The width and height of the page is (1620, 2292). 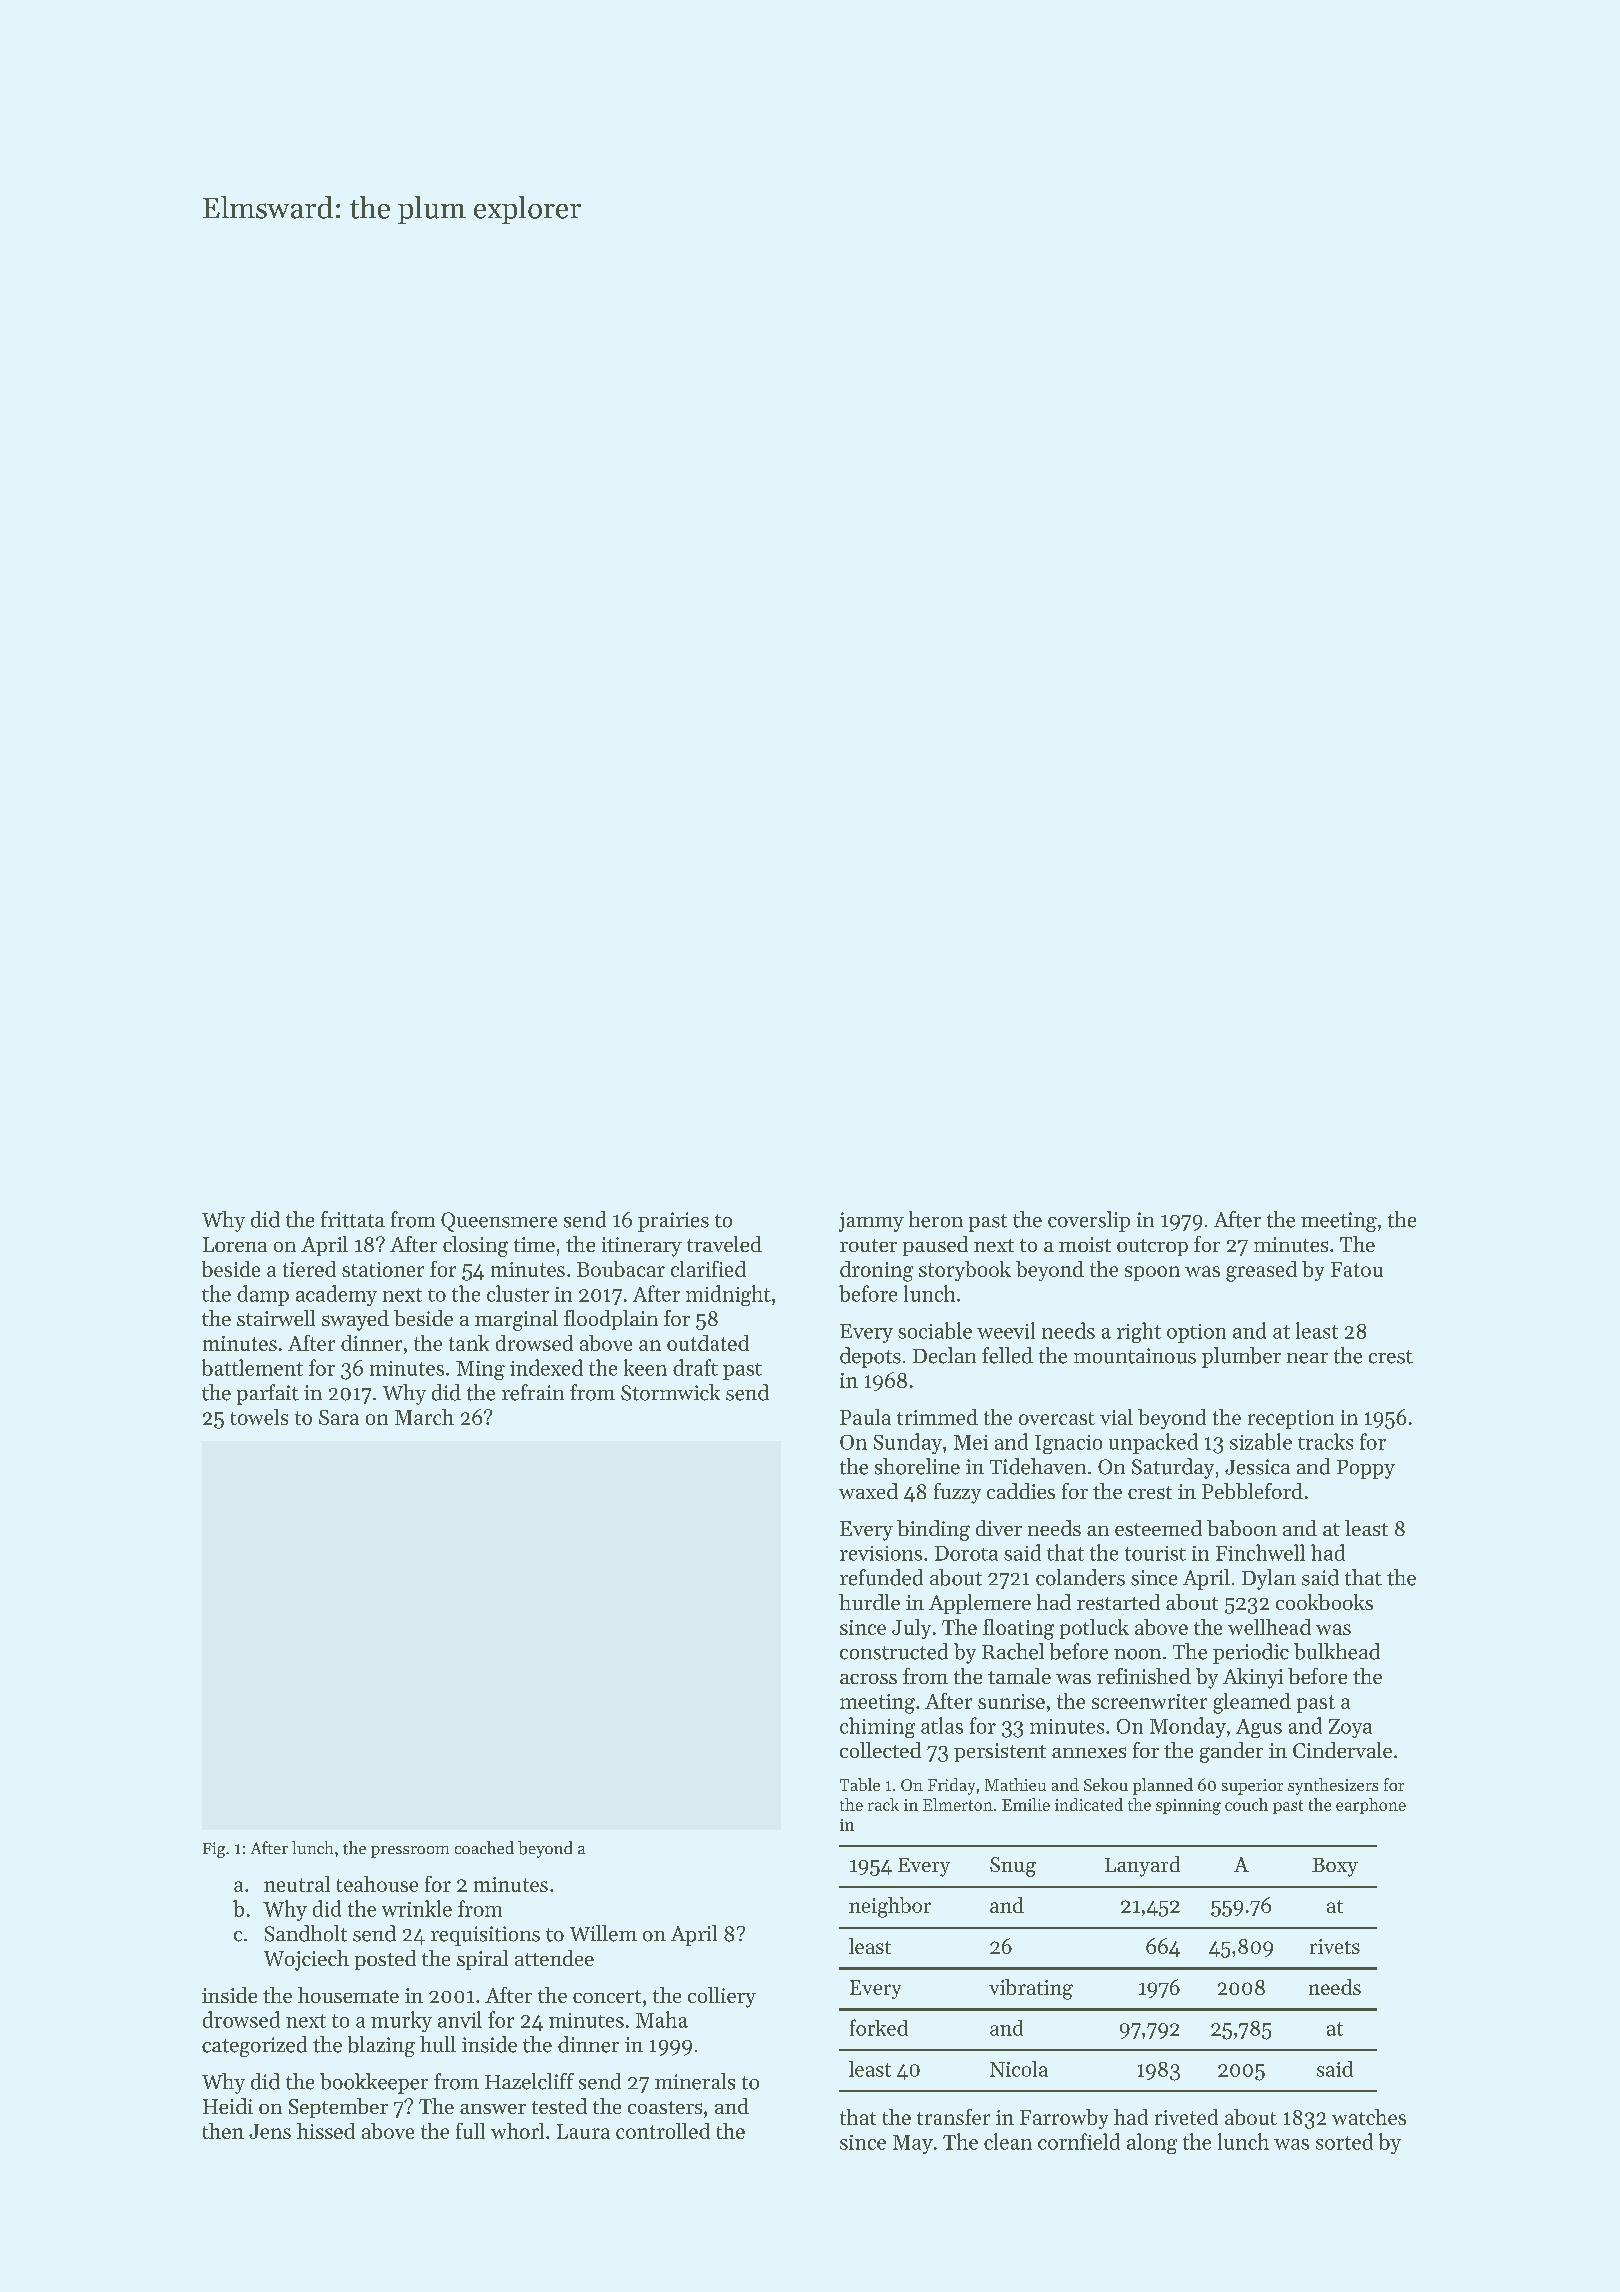 What do you see at coordinates (254, 2046) in the page?
I see `categorized` at bounding box center [254, 2046].
